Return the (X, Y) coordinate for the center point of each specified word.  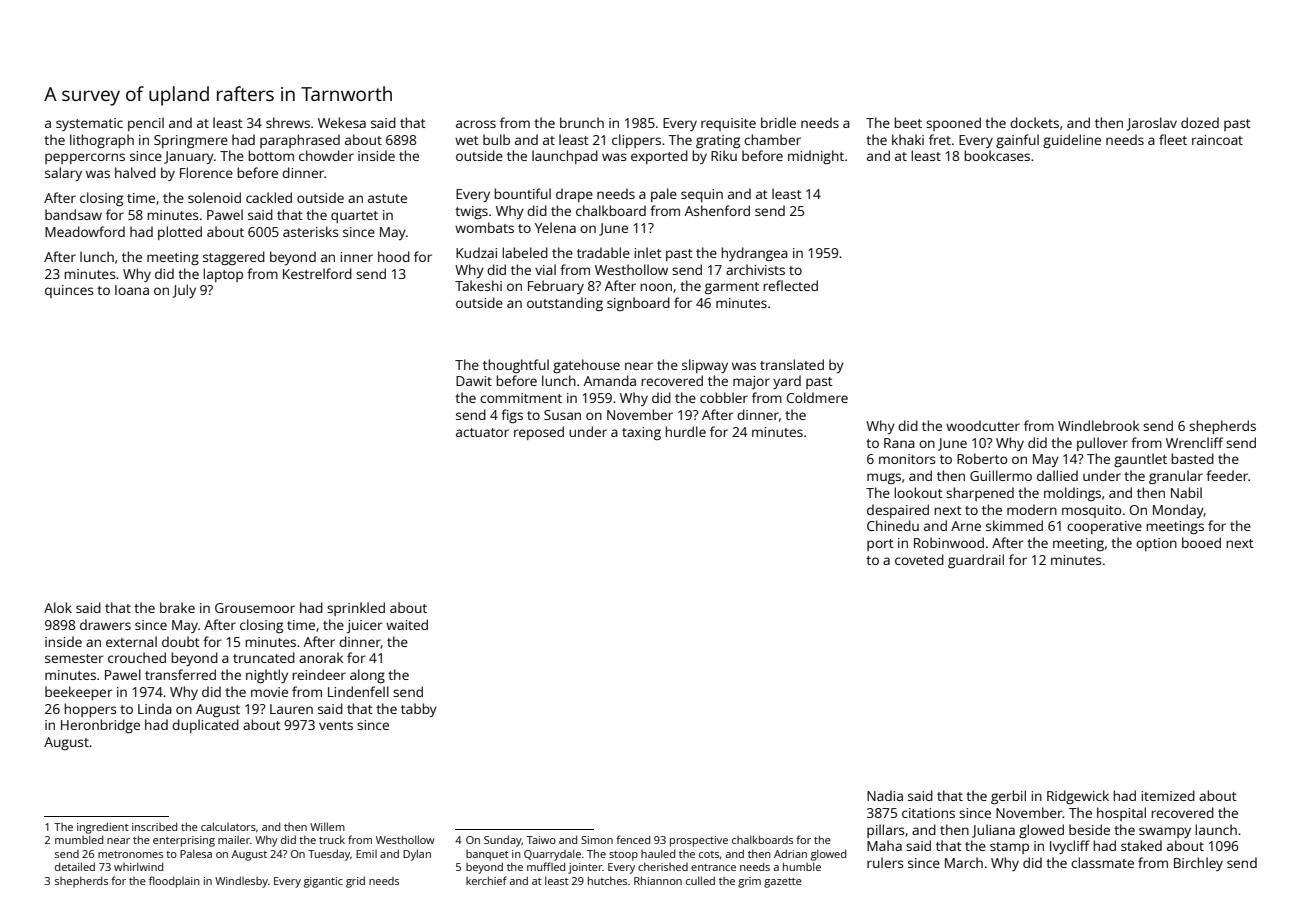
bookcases (997, 155)
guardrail (976, 561)
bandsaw (73, 214)
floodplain (174, 882)
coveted (919, 559)
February (556, 287)
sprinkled (356, 609)
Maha (884, 845)
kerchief (486, 880)
